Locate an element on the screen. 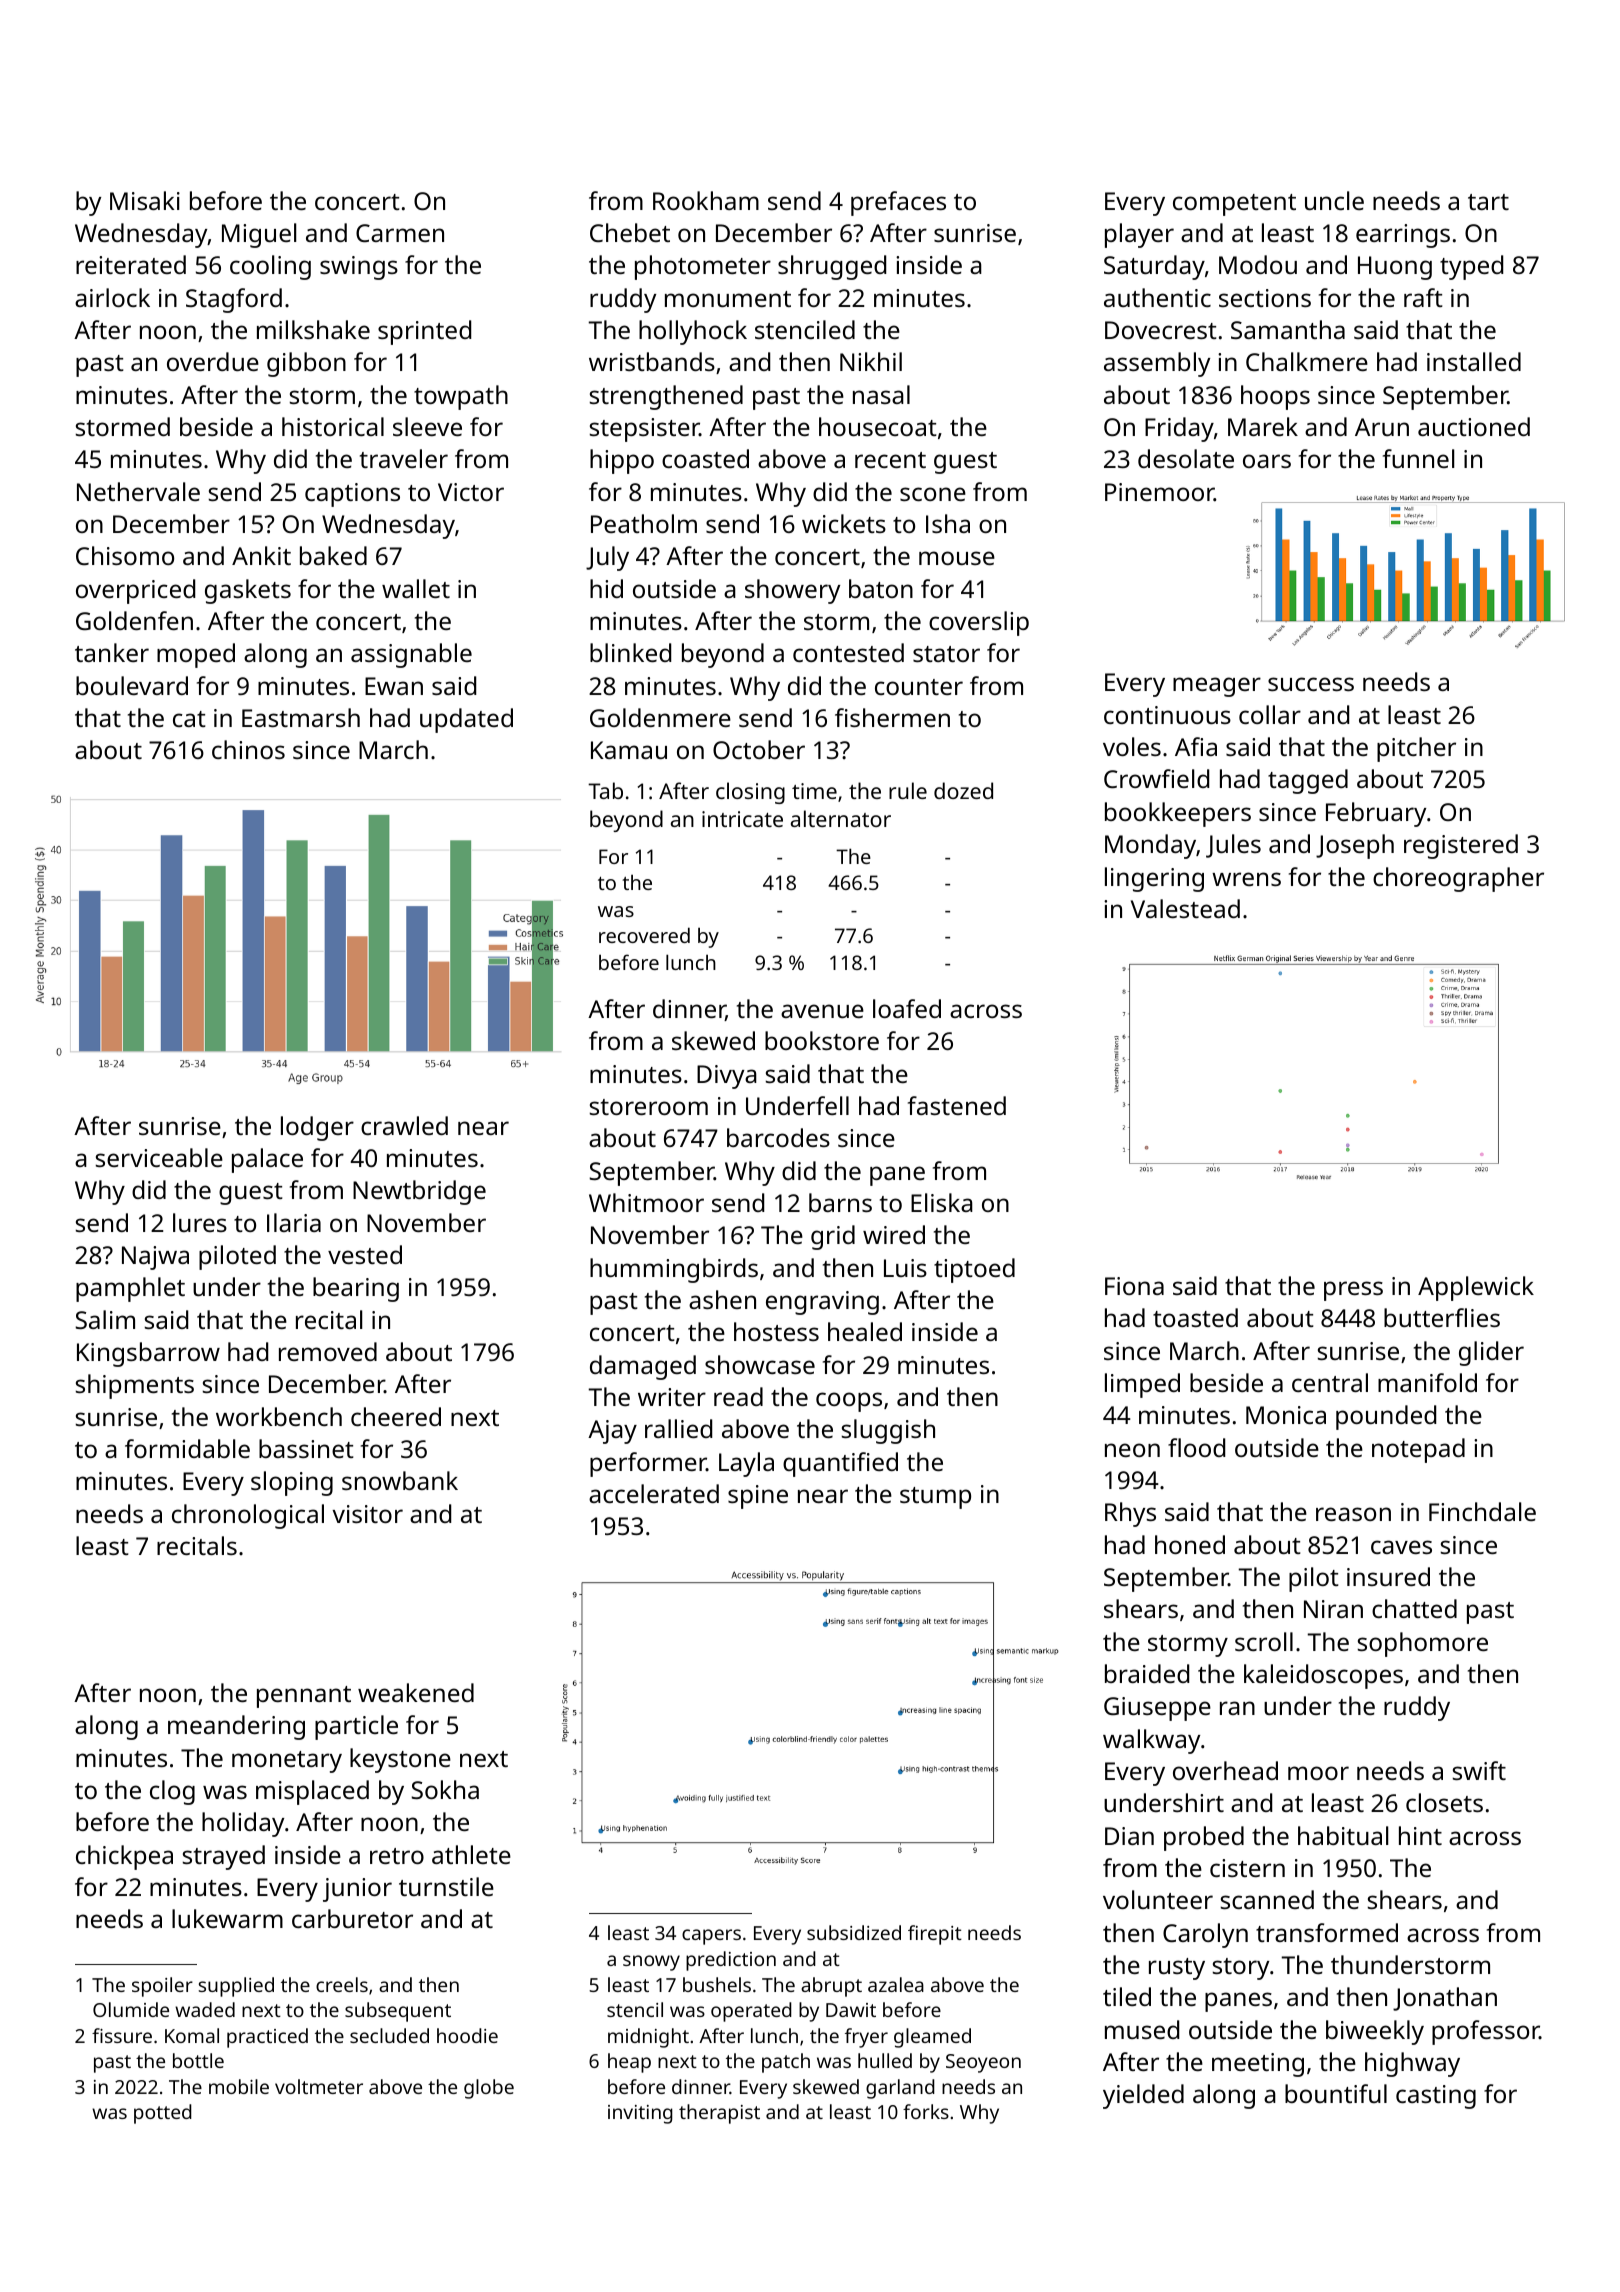 The height and width of the screenshot is (2292, 1620). milkshake is located at coordinates (313, 329).
